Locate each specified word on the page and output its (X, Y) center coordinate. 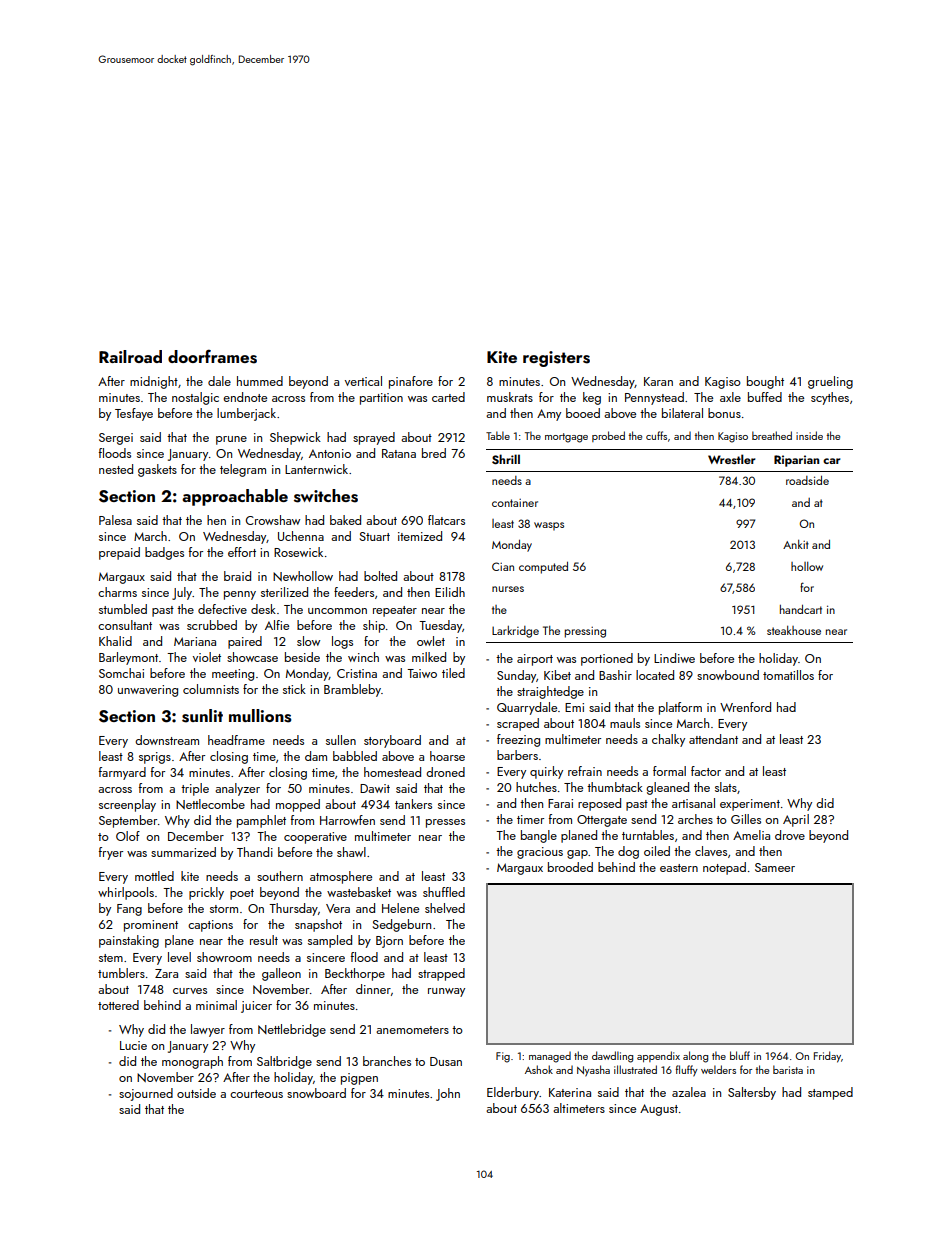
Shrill (506, 459)
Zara (166, 973)
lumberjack (246, 414)
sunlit (202, 716)
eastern (679, 868)
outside (196, 1093)
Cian (503, 566)
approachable (235, 497)
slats (726, 787)
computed (543, 568)
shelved (445, 908)
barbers (517, 755)
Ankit (796, 544)
